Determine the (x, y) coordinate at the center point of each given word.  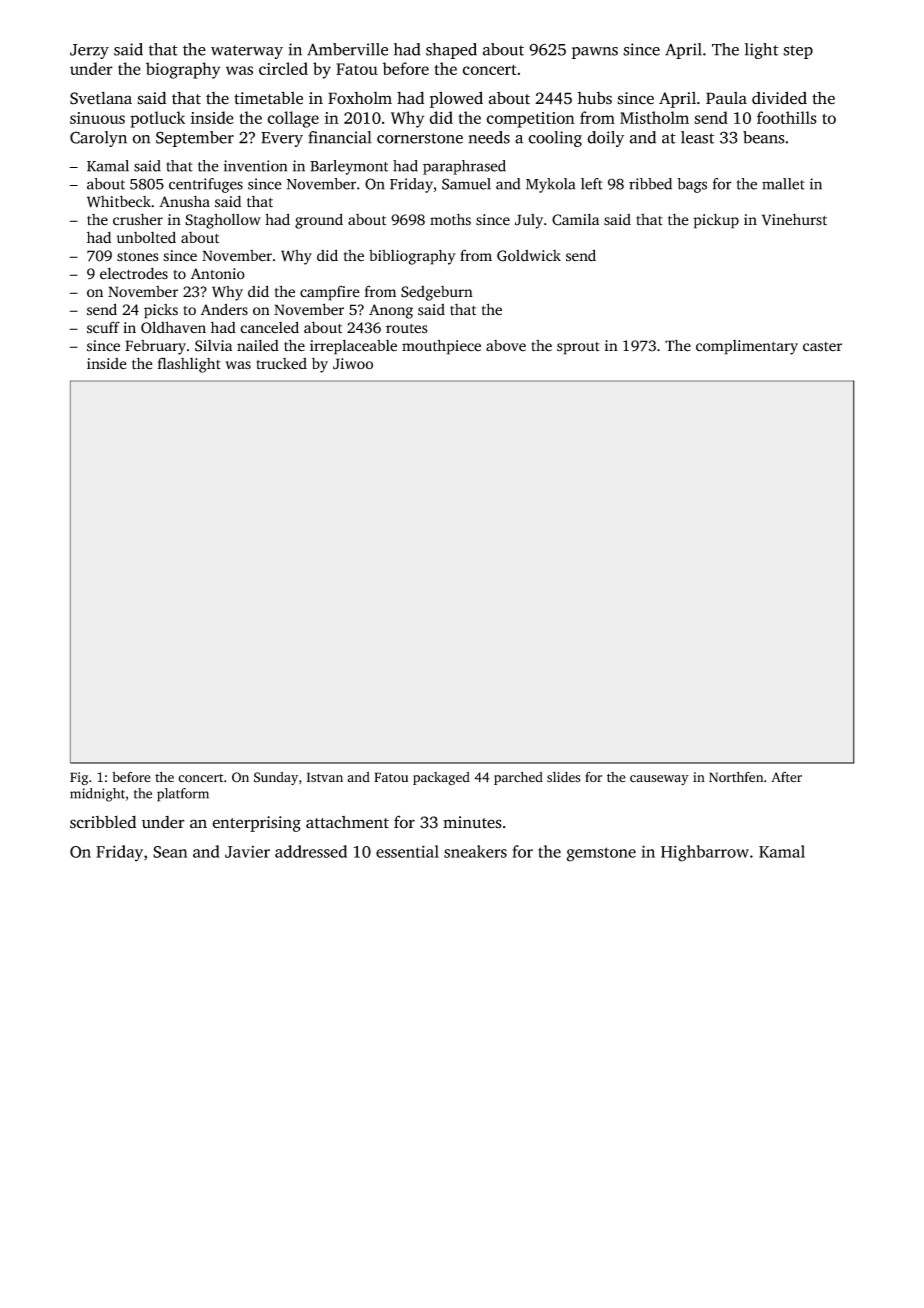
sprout (578, 348)
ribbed (650, 184)
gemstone (601, 854)
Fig (79, 779)
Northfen (736, 777)
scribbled (103, 822)
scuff (103, 327)
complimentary (747, 347)
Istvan (325, 777)
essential (407, 851)
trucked (281, 364)
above (506, 346)
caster (822, 347)
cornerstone (420, 138)
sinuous (97, 118)
